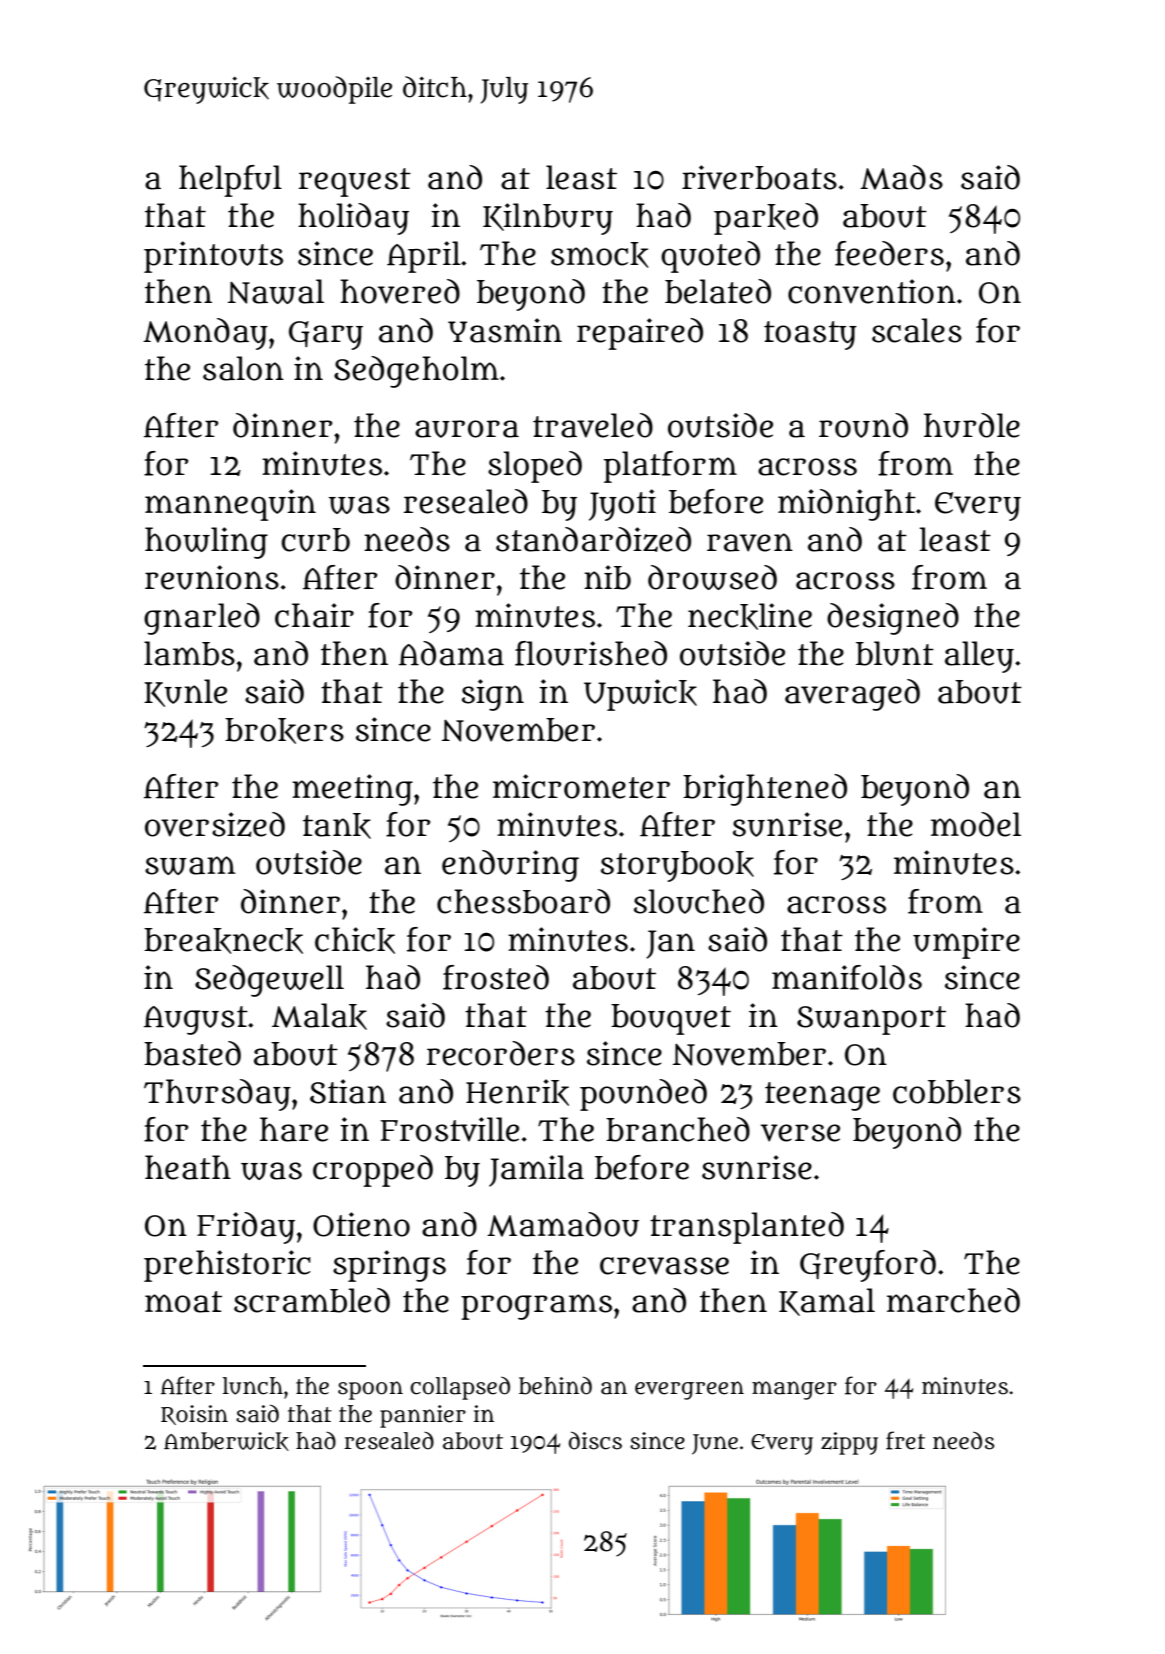 The height and width of the document is (1654, 1165). Describe the element at coordinates (966, 943) in the document. I see `umpire` at that location.
